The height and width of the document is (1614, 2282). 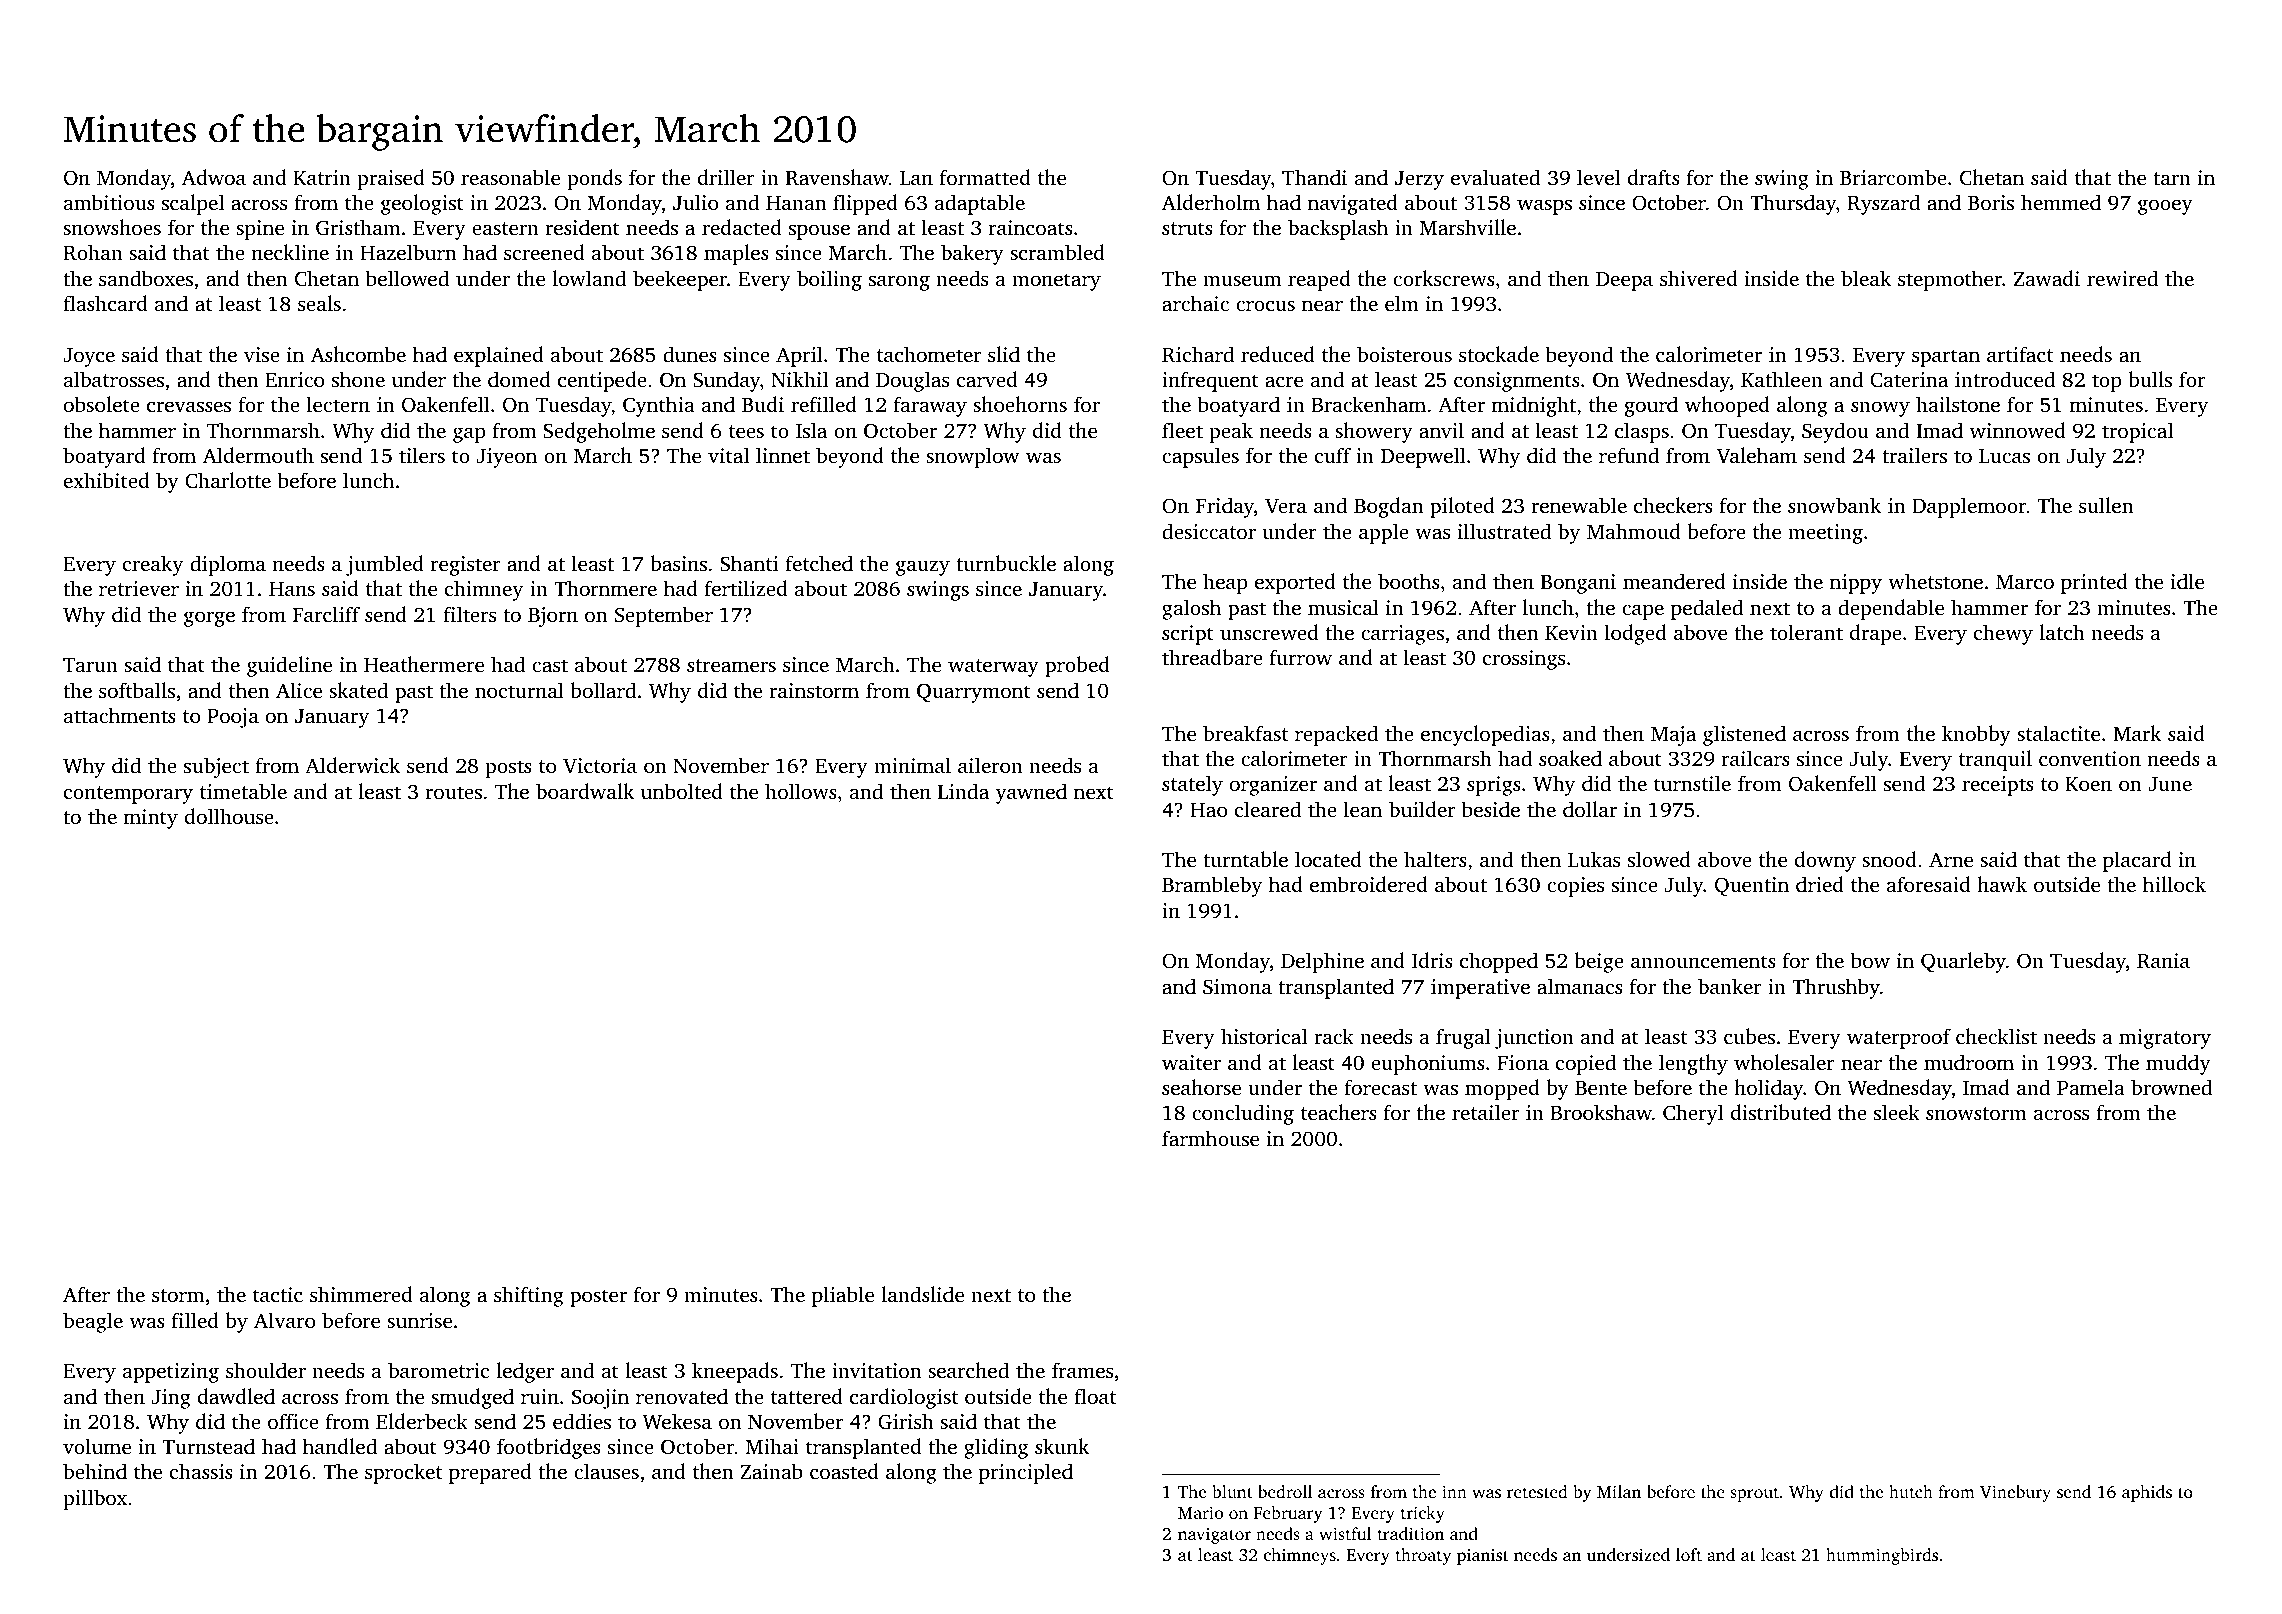 What do you see at coordinates (1524, 660) in the document?
I see `crossings` at bounding box center [1524, 660].
